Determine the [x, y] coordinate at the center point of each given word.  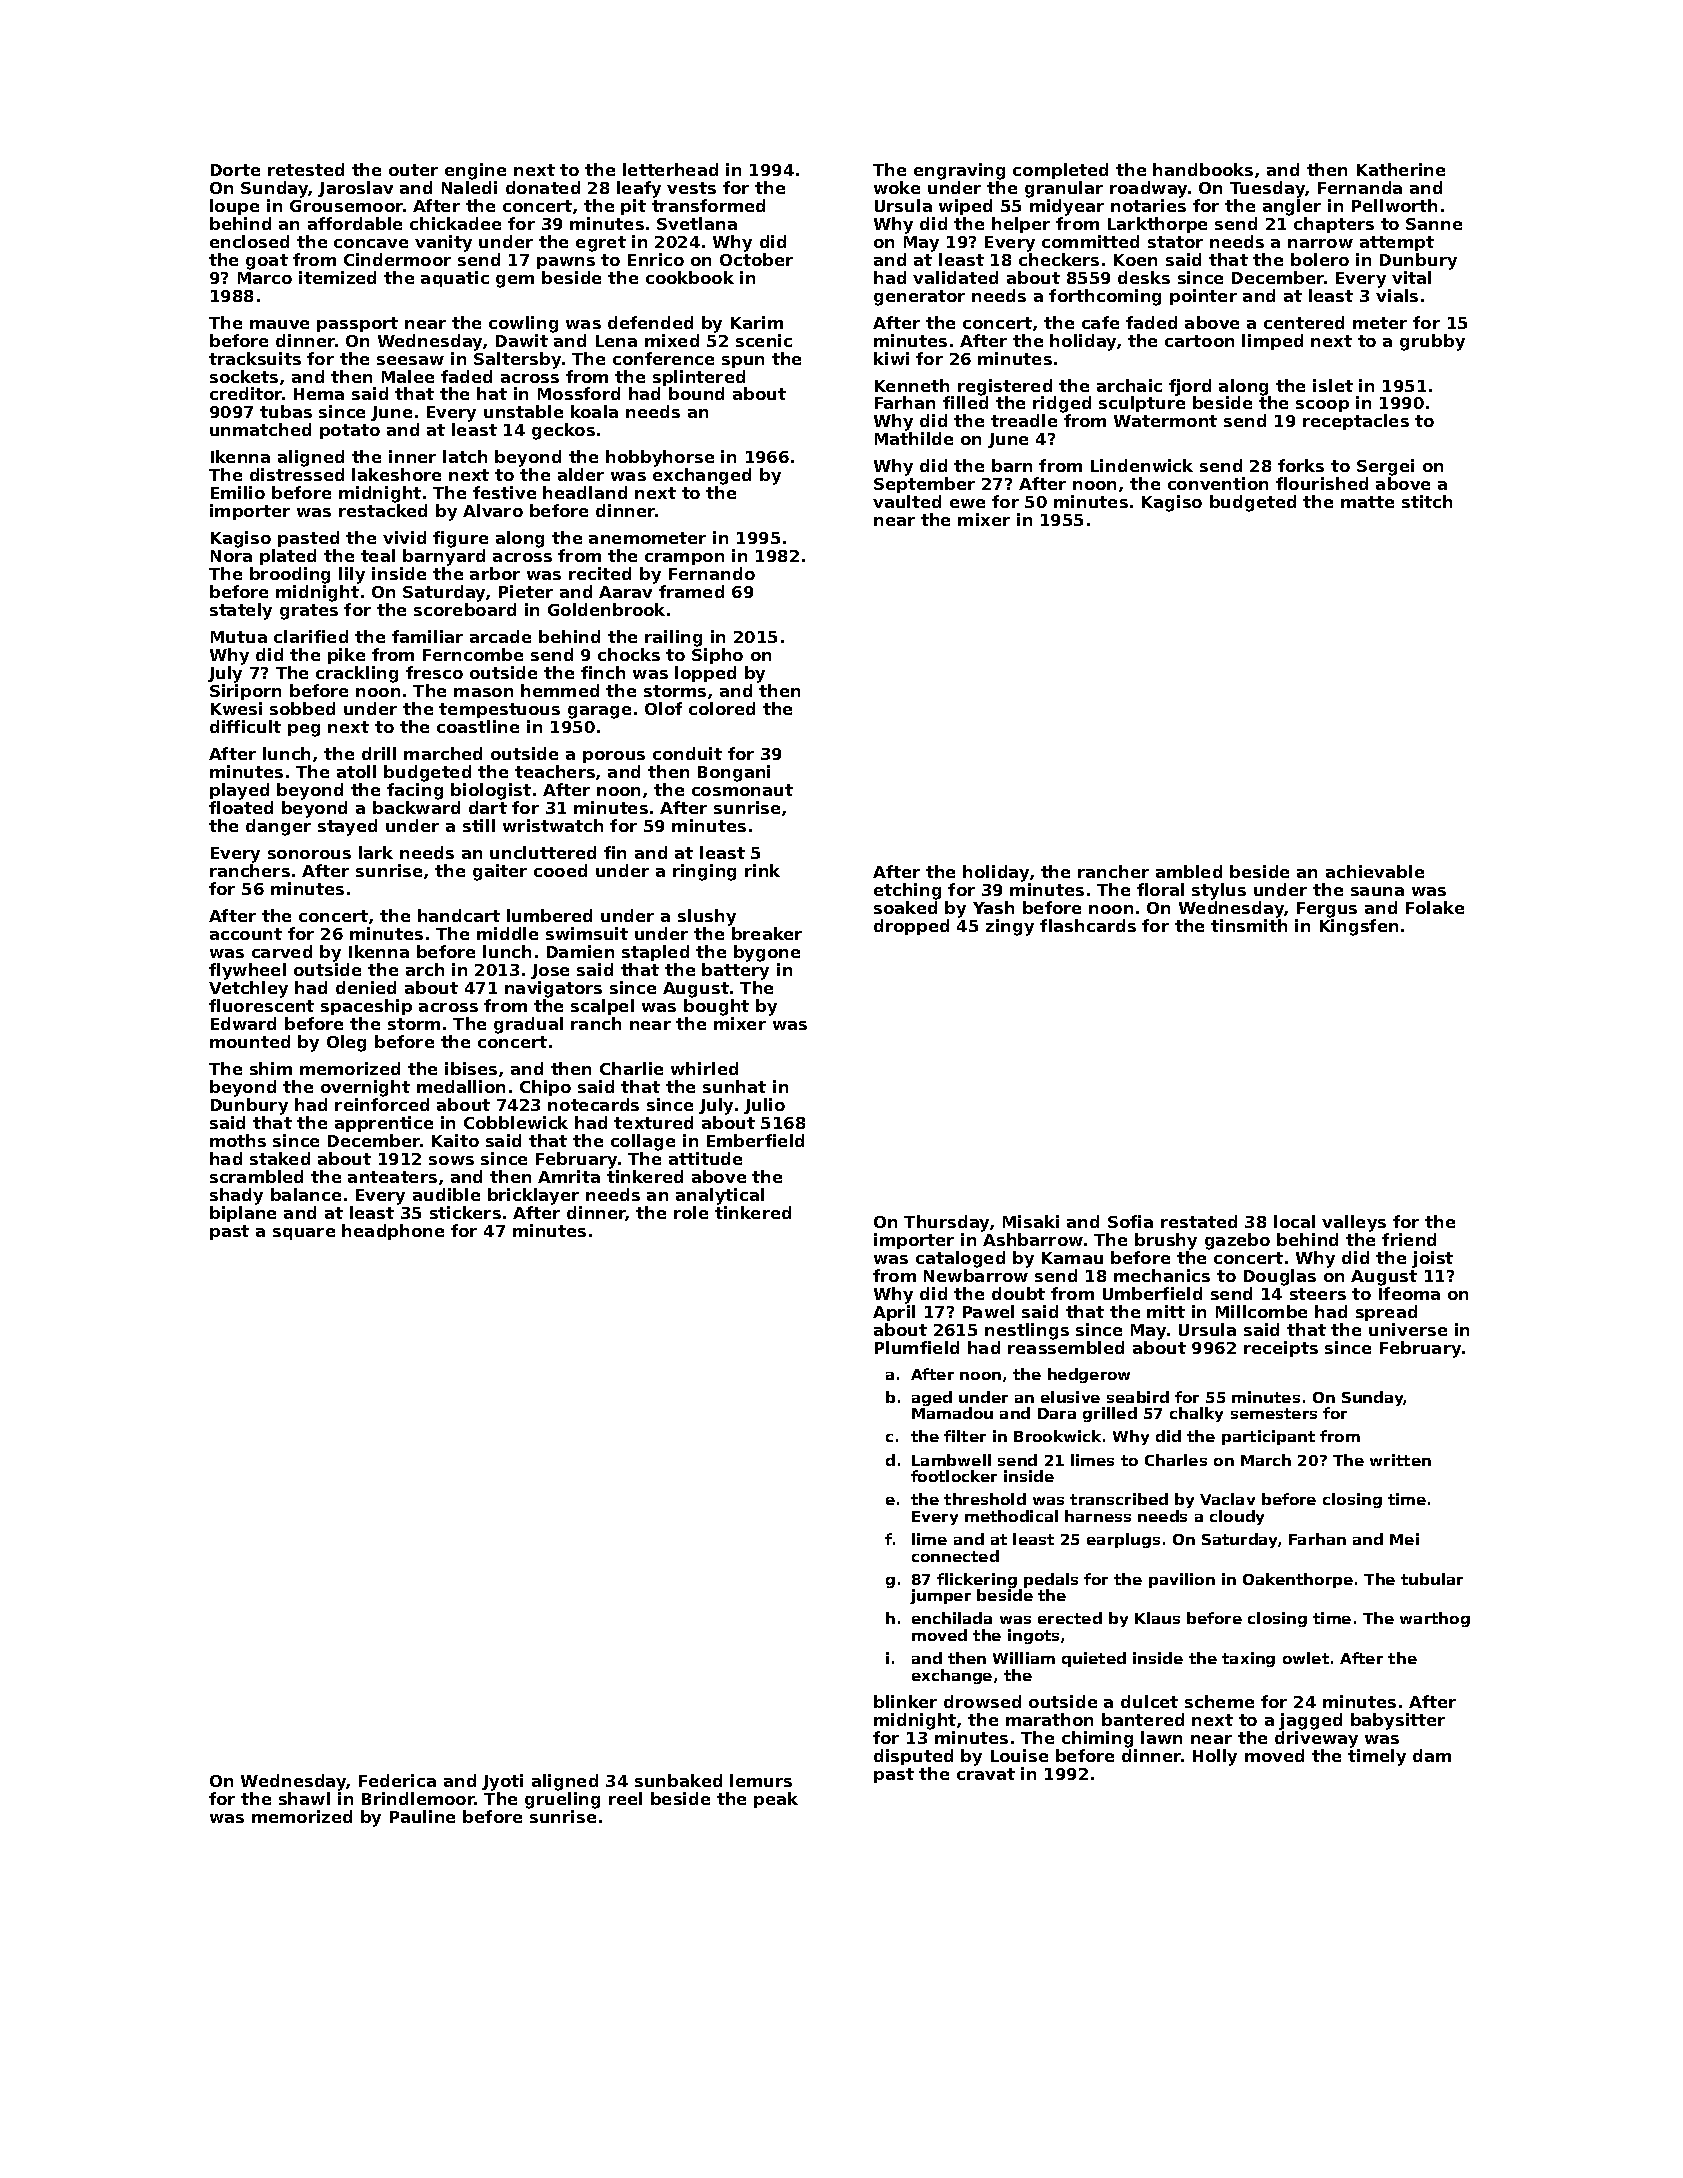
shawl [304, 1798]
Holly [1215, 1757]
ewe [967, 503]
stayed [347, 827]
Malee [408, 376]
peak [776, 1800]
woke [897, 187]
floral [1160, 889]
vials [1397, 295]
